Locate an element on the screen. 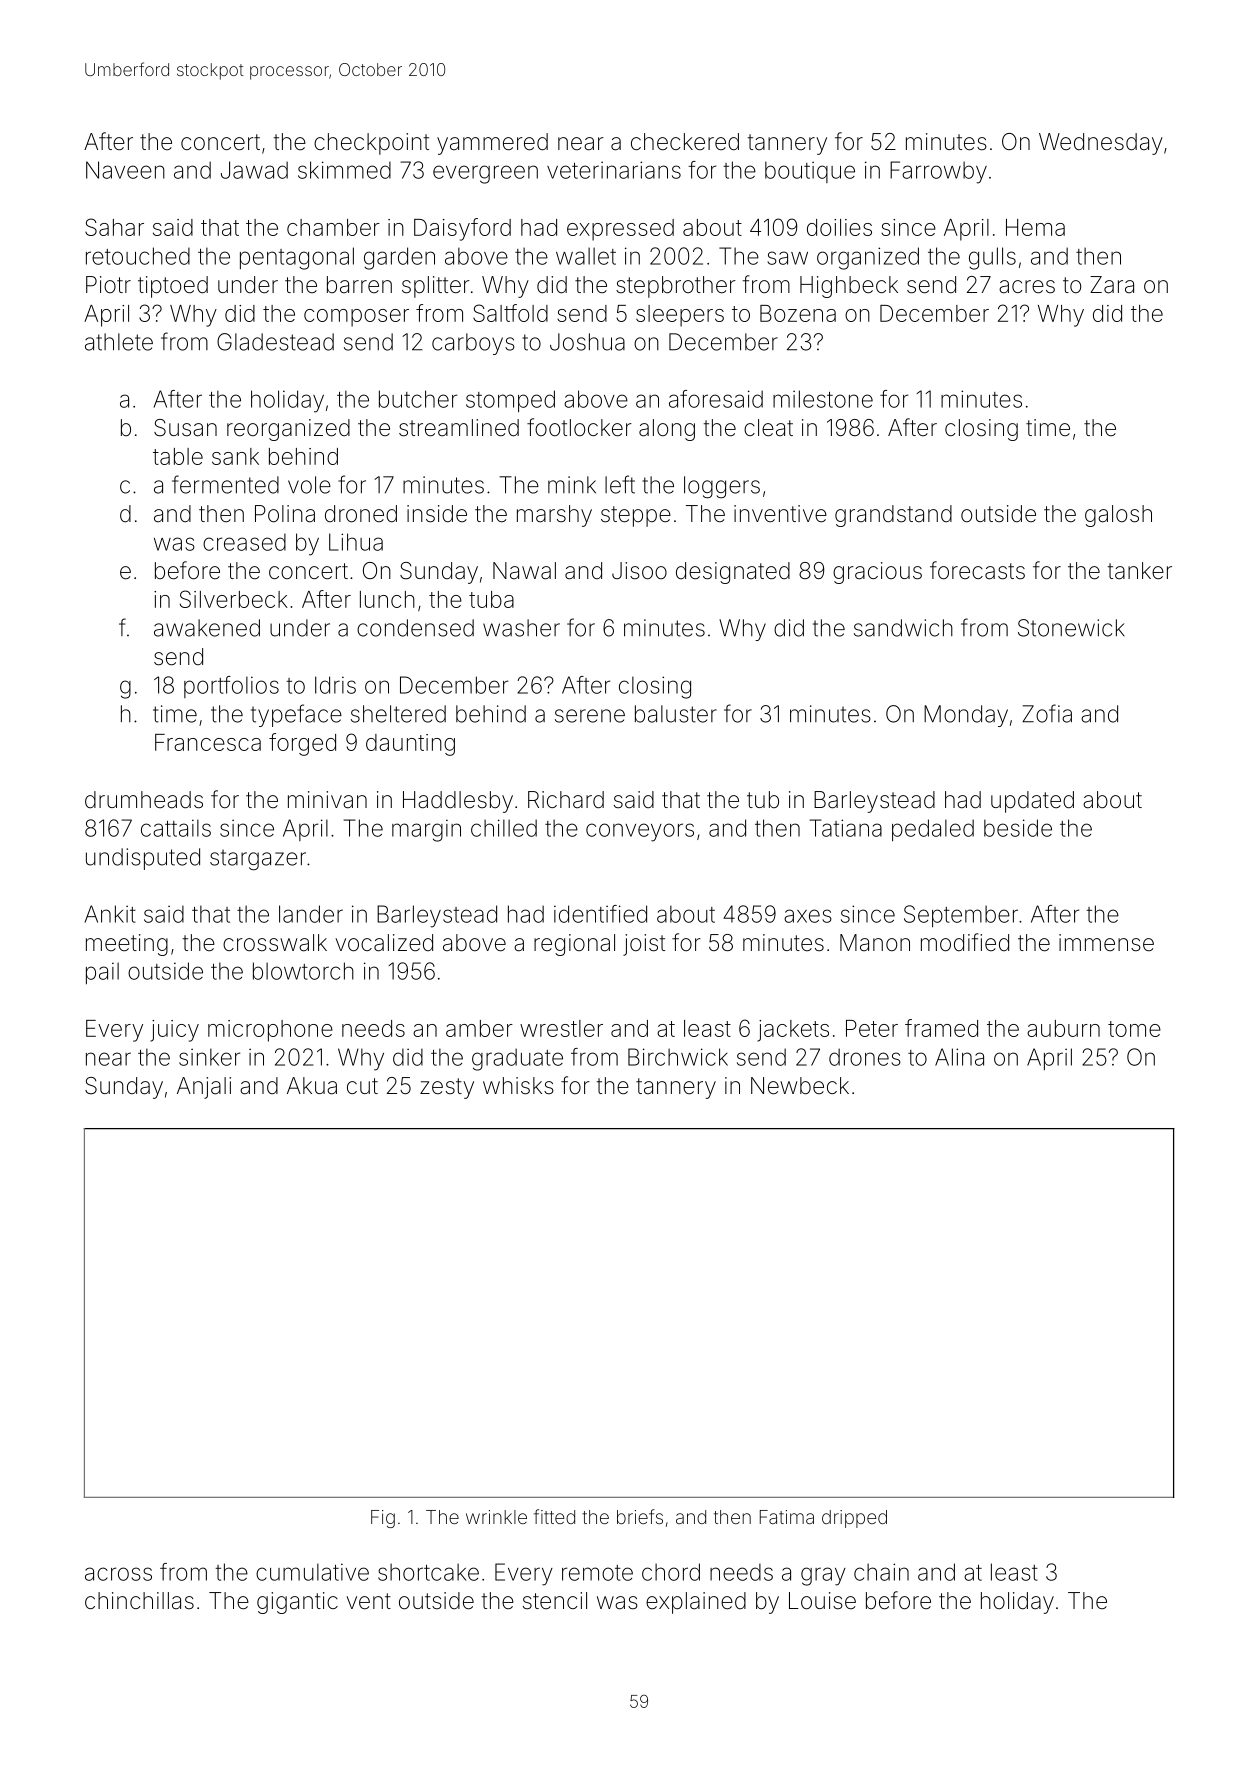 The width and height of the screenshot is (1258, 1780). Wednesday is located at coordinates (1101, 144).
